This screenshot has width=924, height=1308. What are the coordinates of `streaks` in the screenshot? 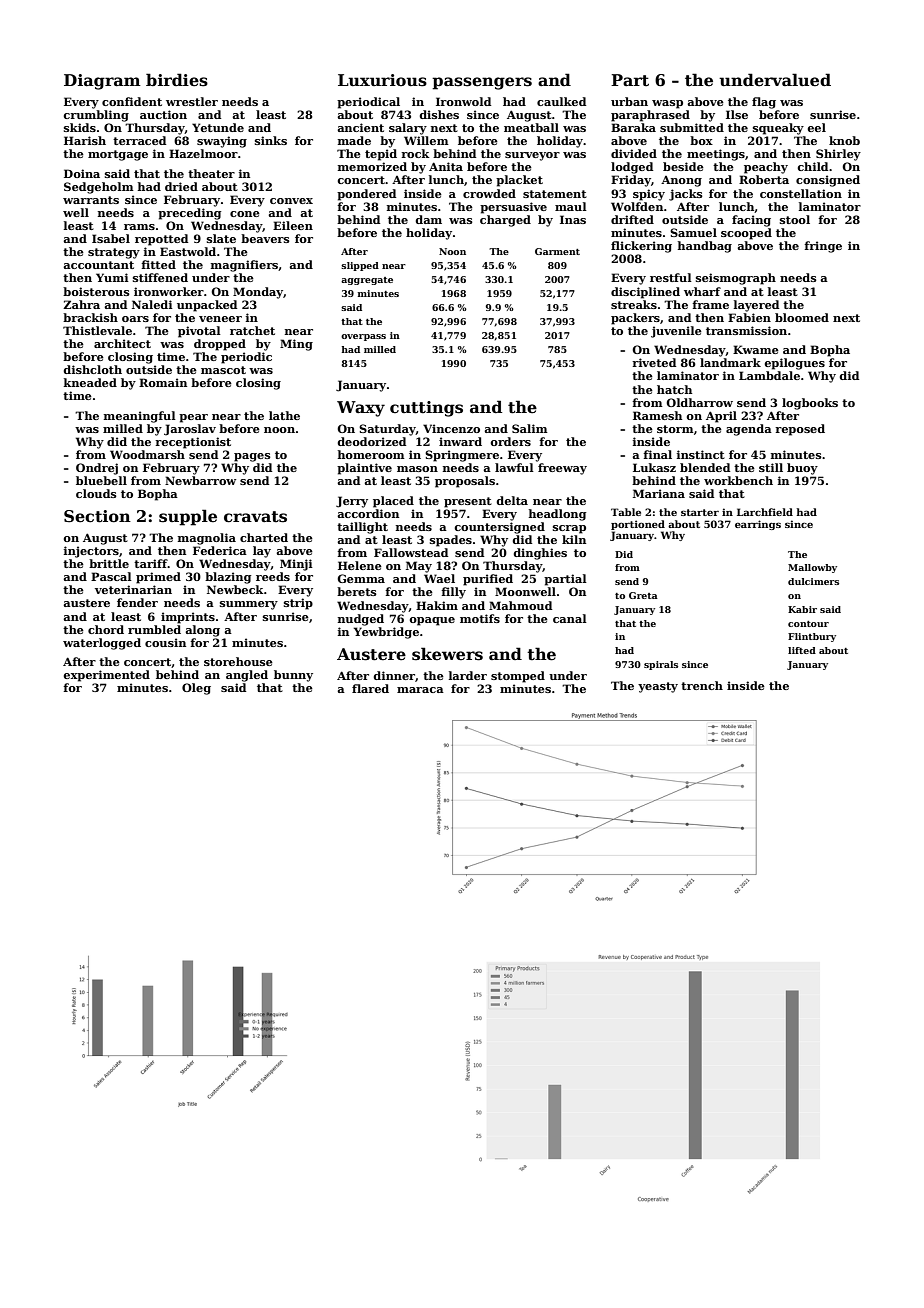 It's located at (634, 304).
